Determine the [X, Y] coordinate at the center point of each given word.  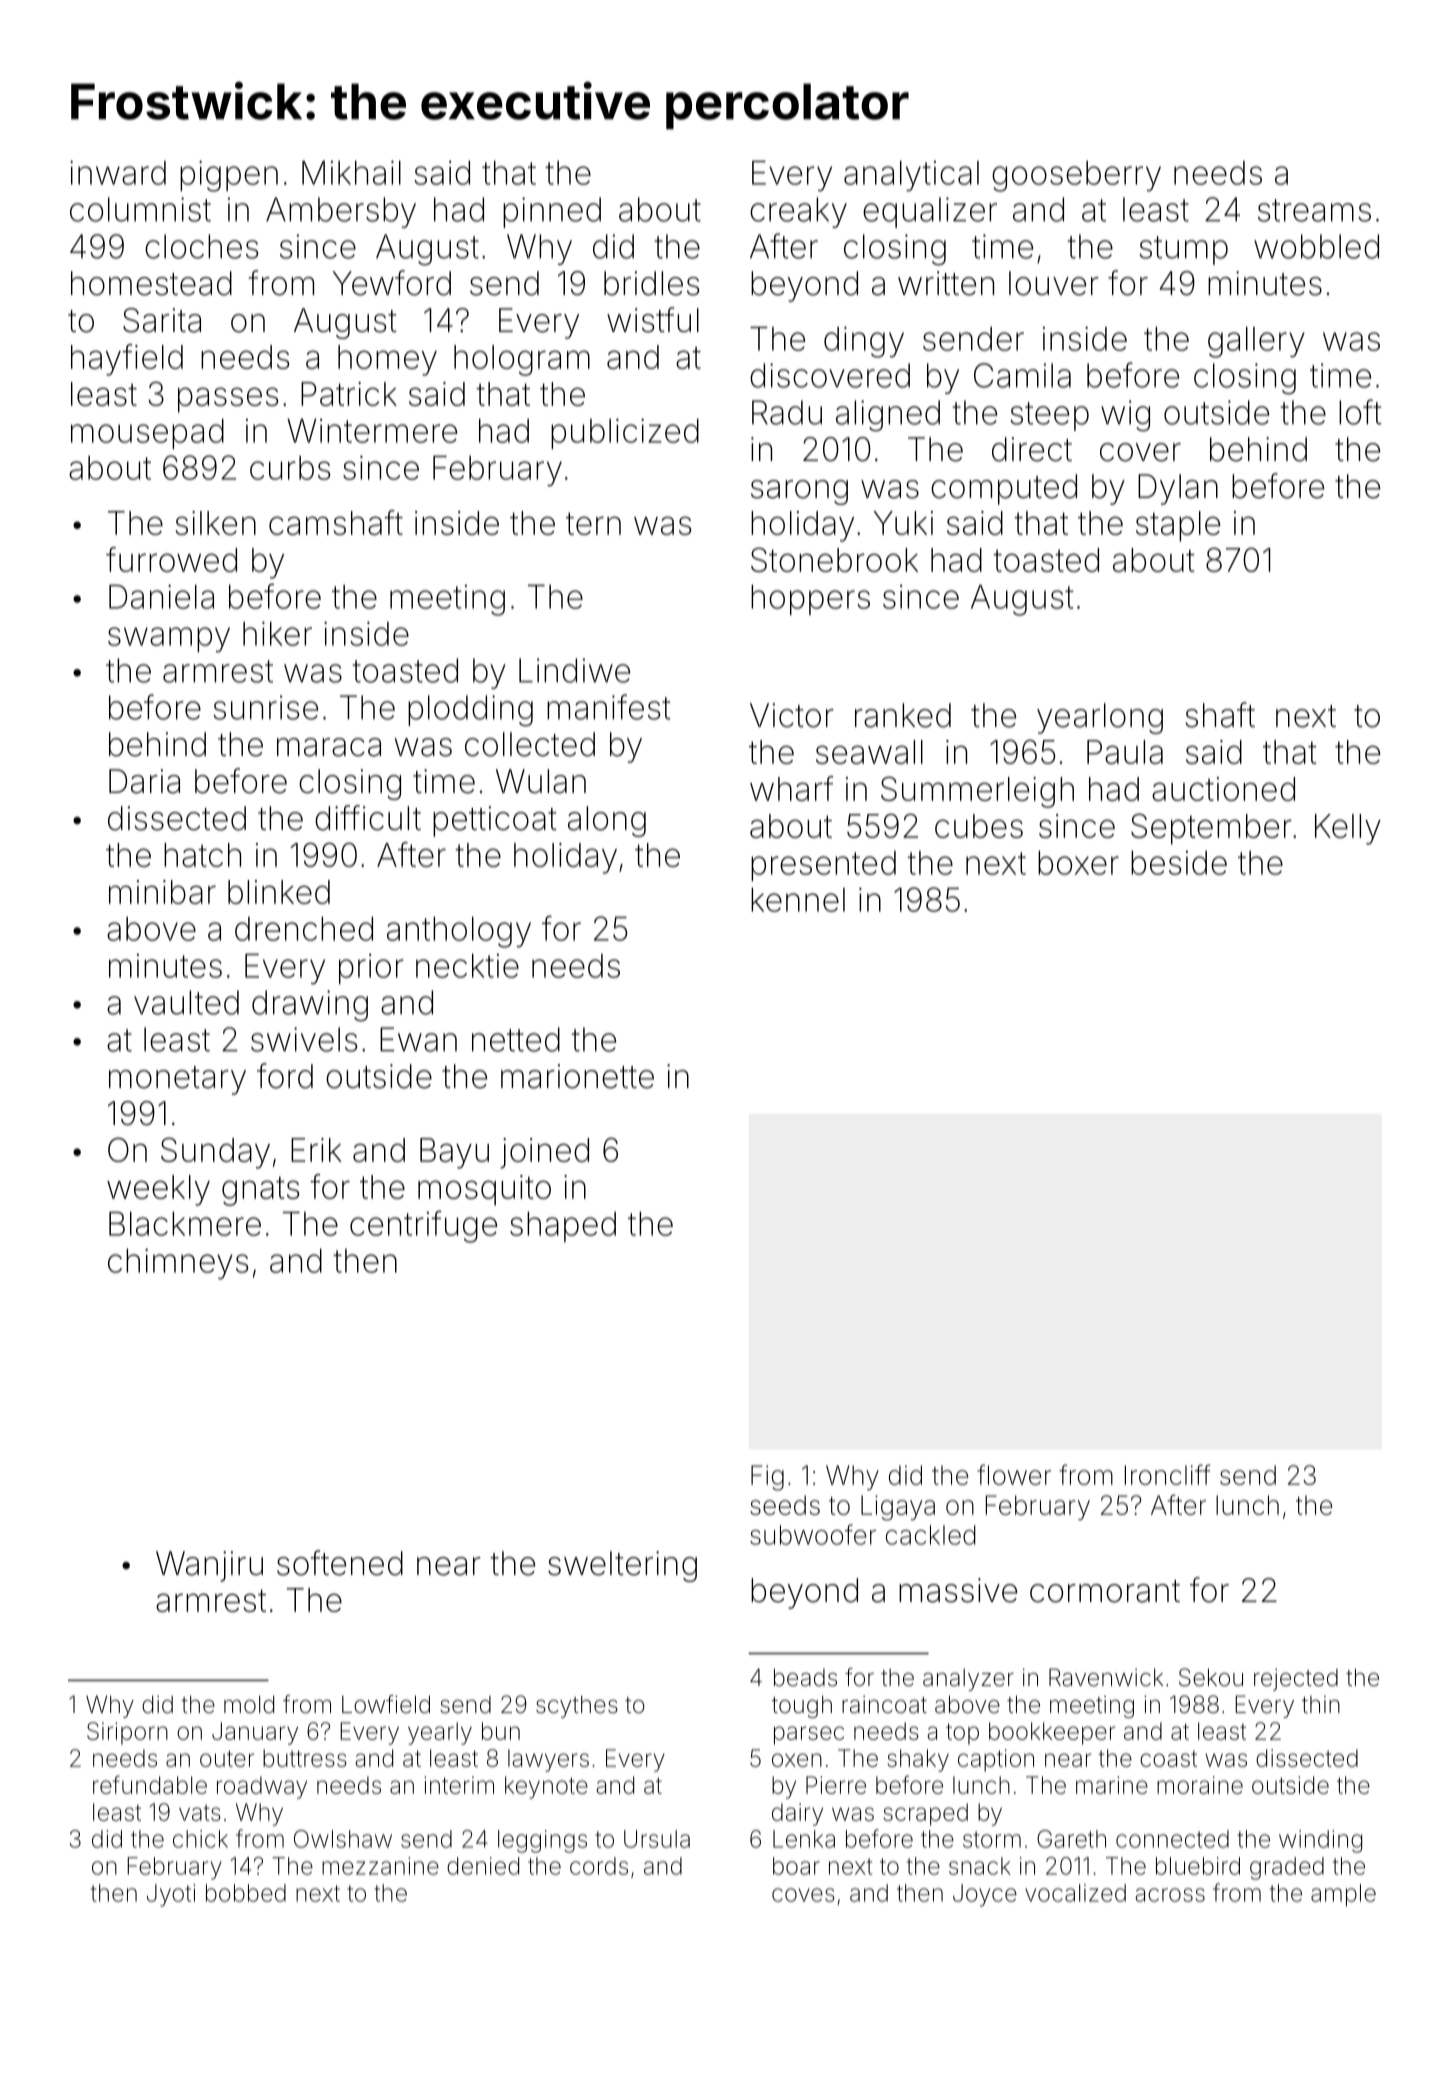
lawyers [548, 1760]
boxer [1078, 862]
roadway [262, 1787]
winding [1320, 1841]
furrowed [171, 559]
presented [823, 866]
